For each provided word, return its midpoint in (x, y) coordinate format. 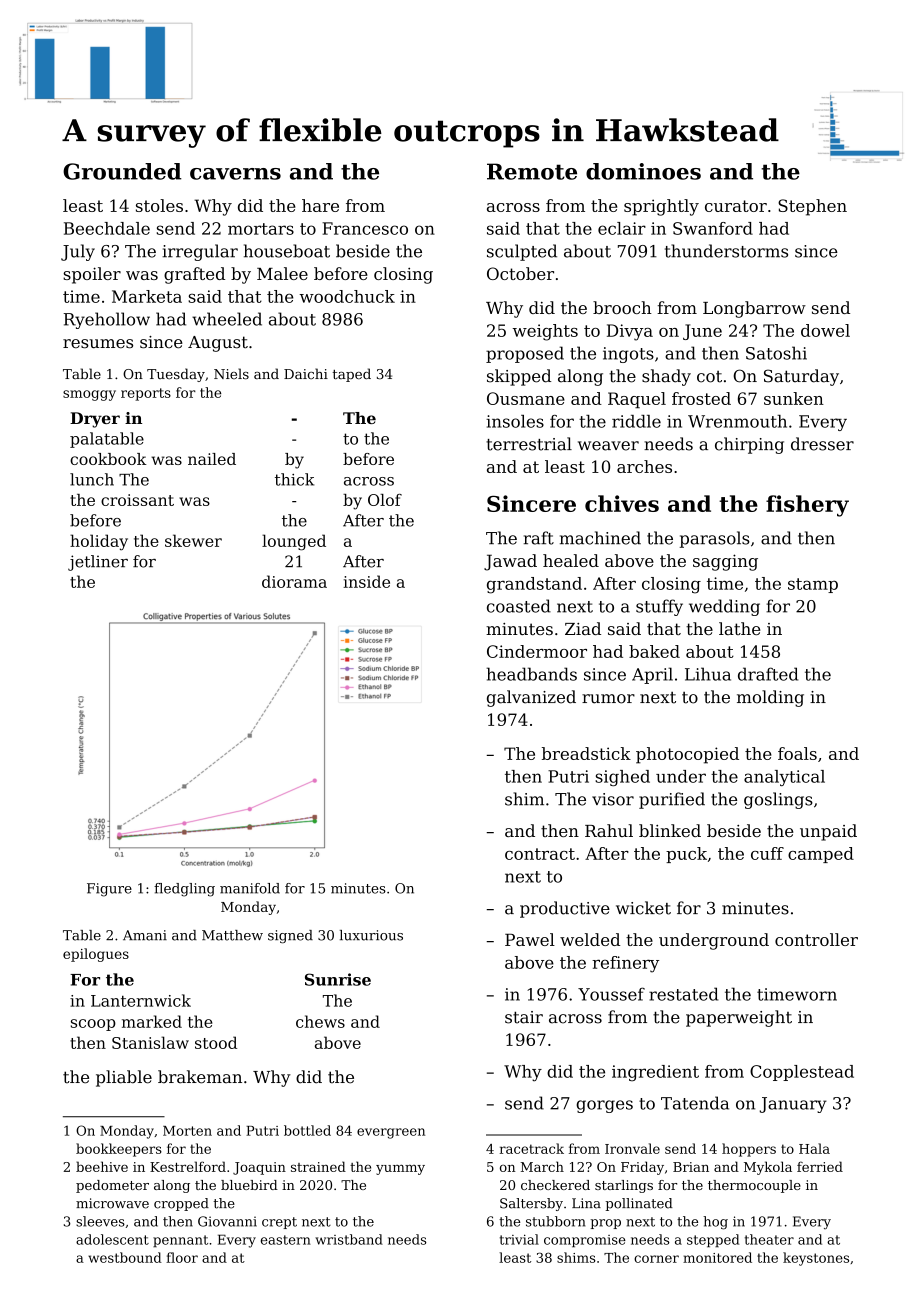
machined (600, 538)
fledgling (184, 890)
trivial (519, 1239)
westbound (125, 1257)
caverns (235, 174)
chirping (749, 445)
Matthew (232, 935)
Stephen (812, 207)
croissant (137, 500)
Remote (532, 171)
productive (565, 909)
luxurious (371, 935)
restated (683, 994)
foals (797, 753)
